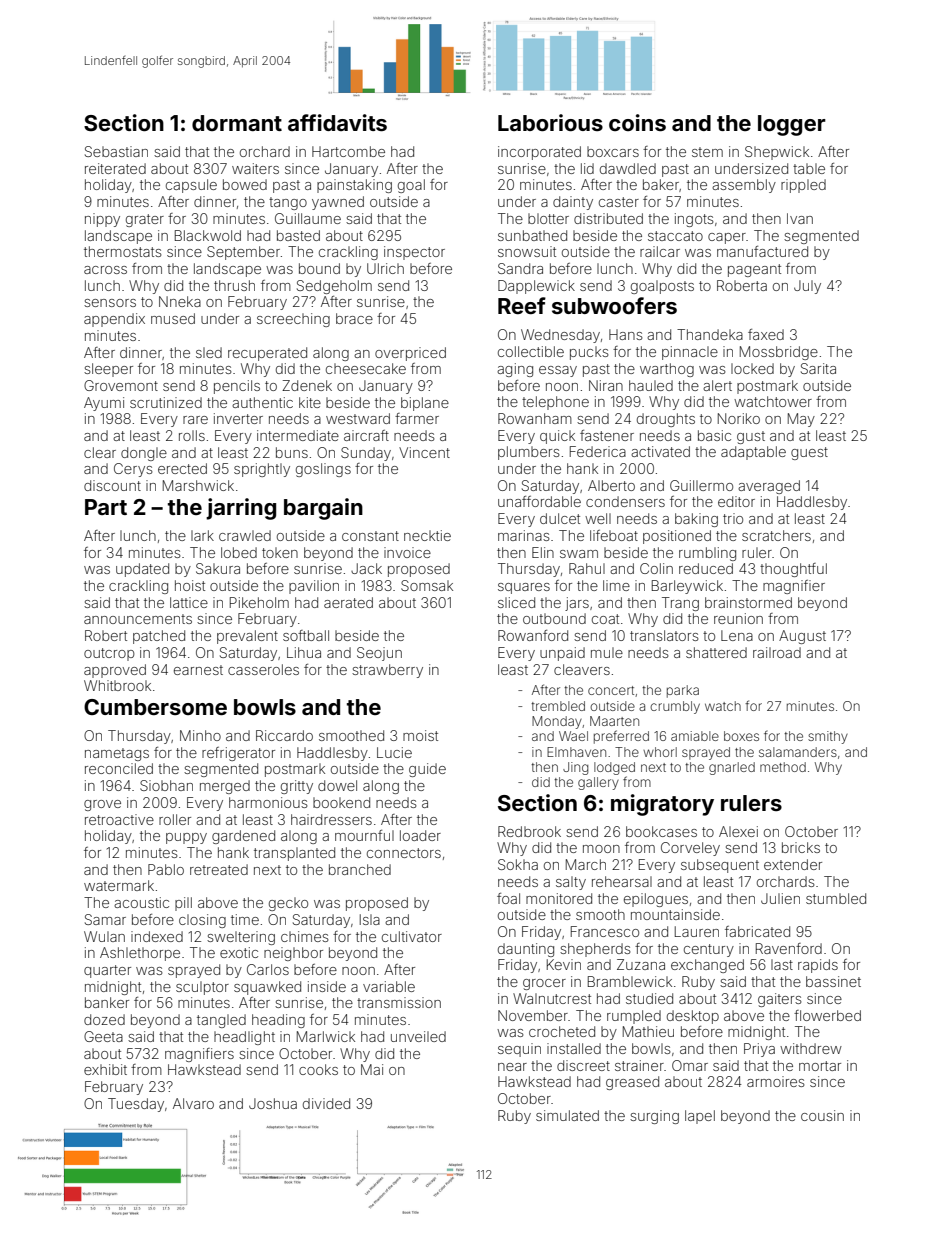  I want to click on cultivator, so click(412, 936).
